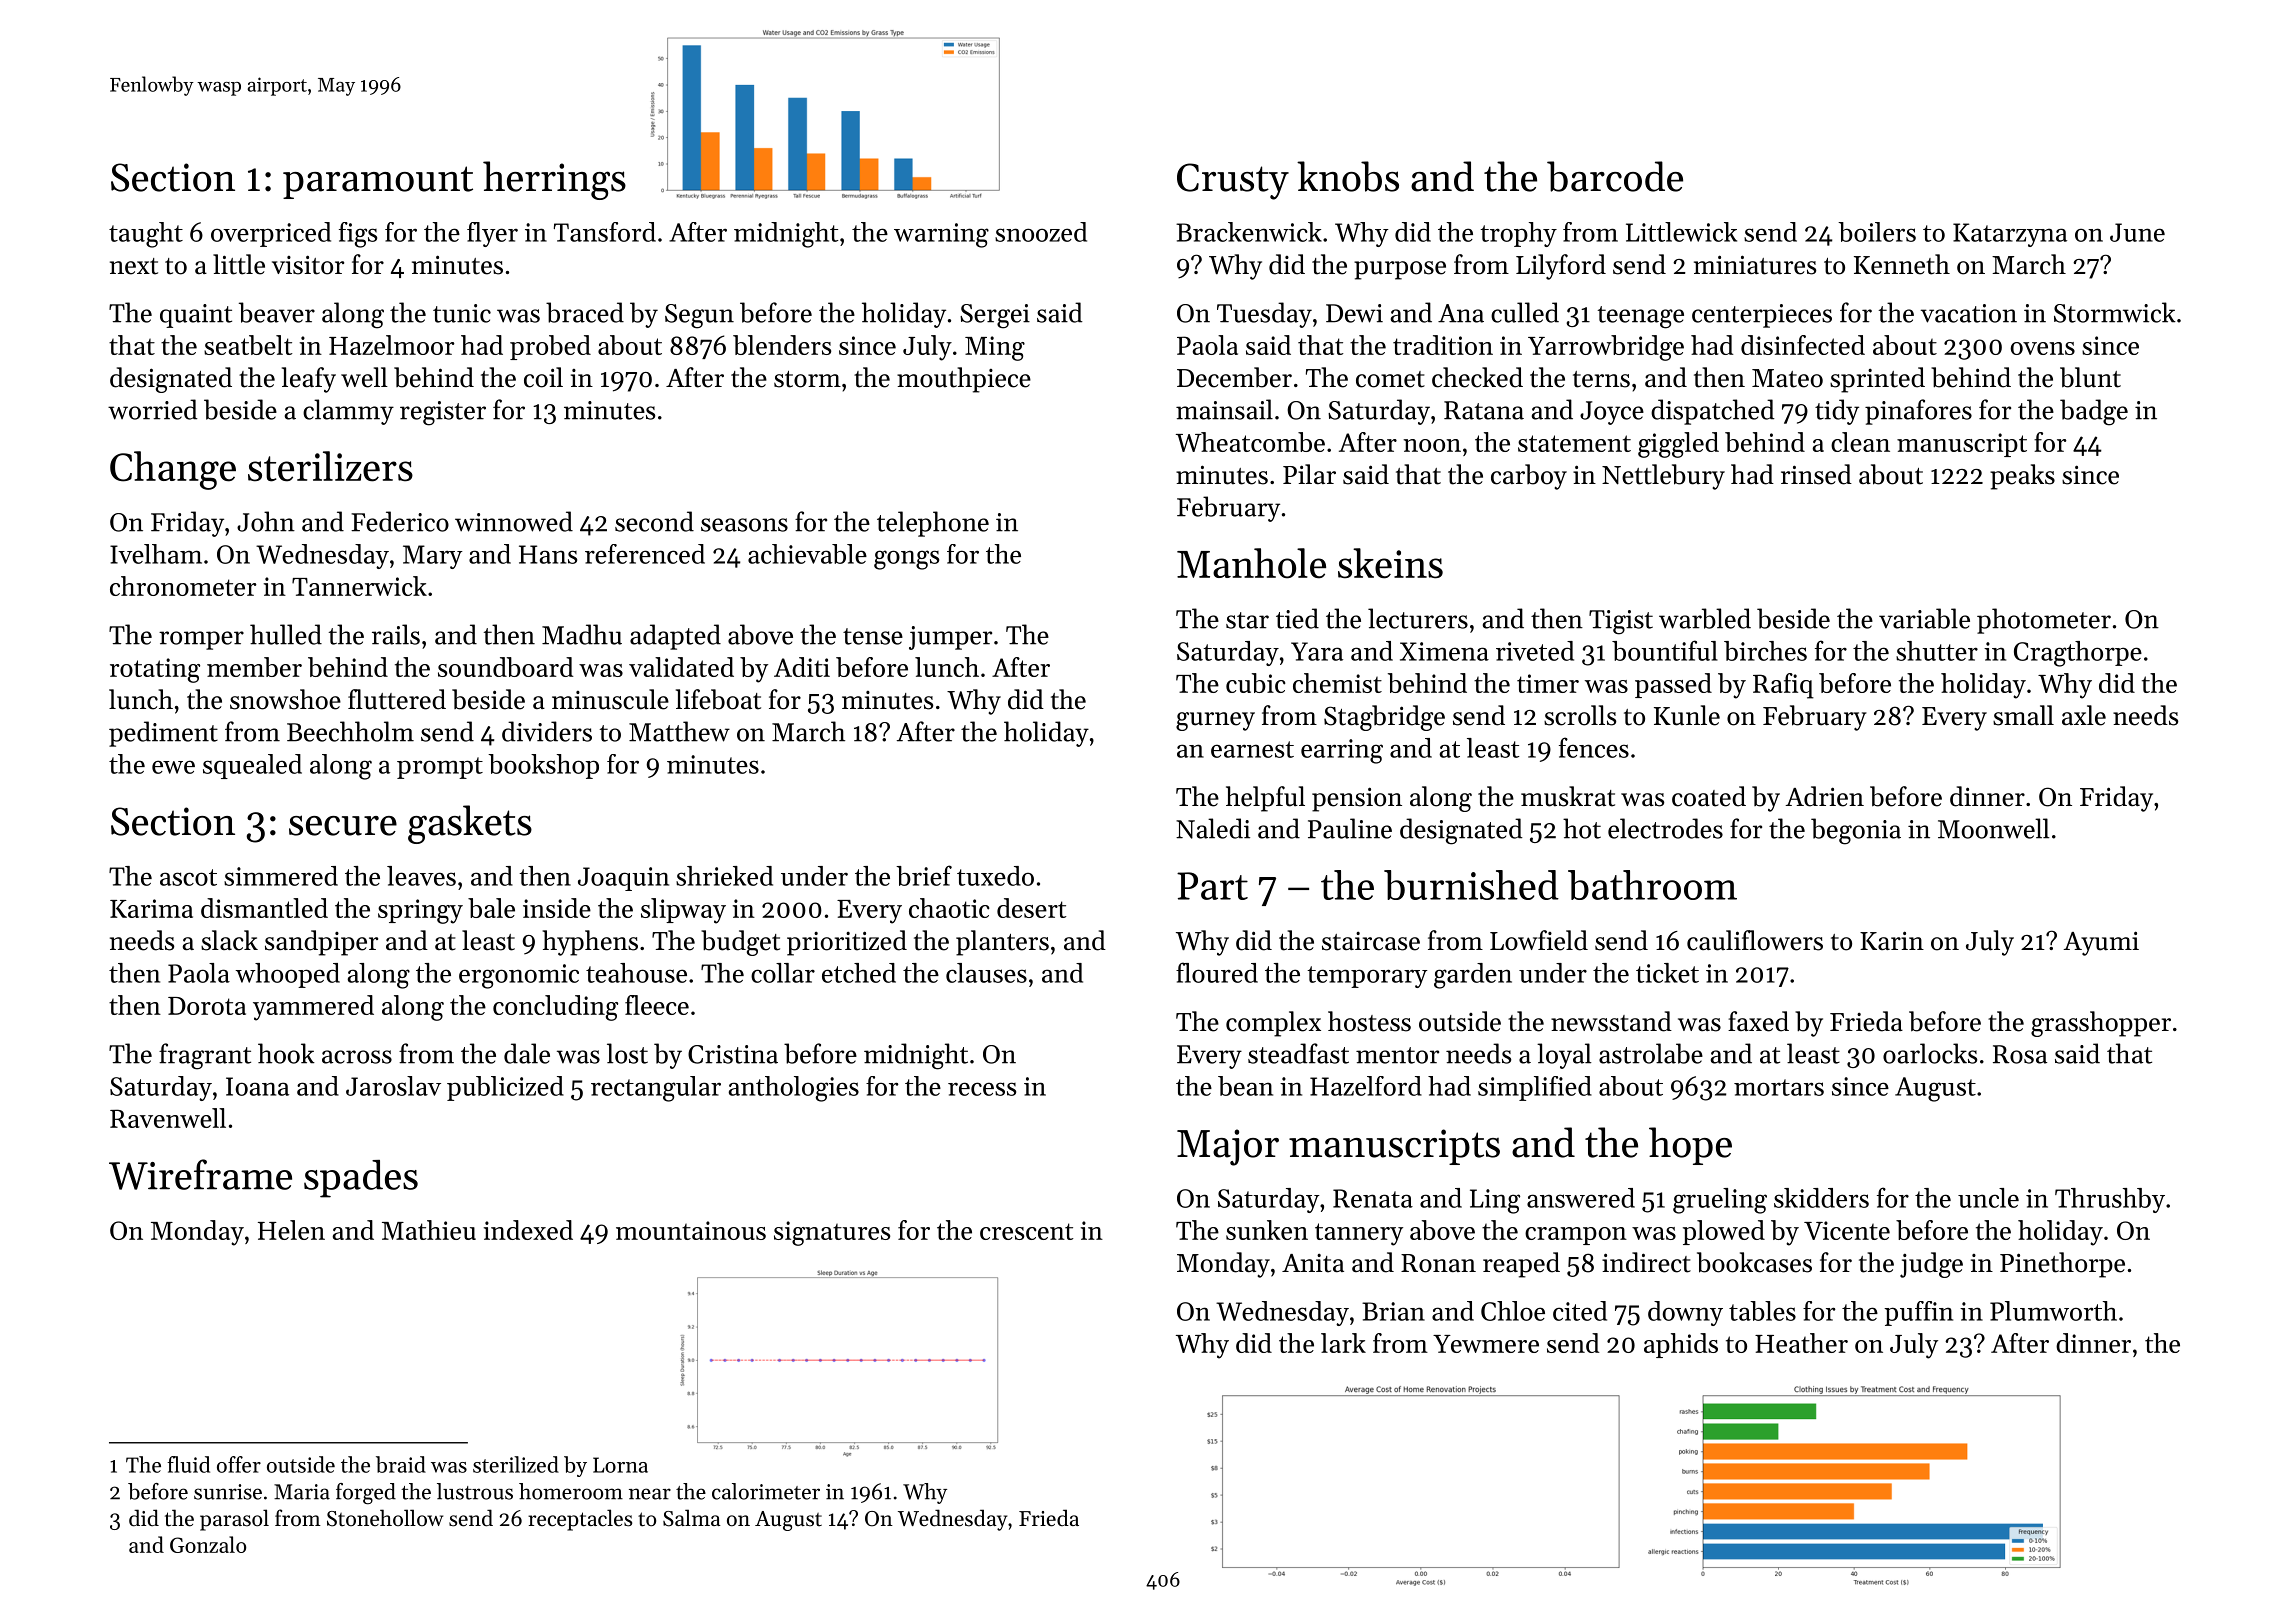 This screenshot has height=1620, width=2292. I want to click on clauses, so click(986, 973).
